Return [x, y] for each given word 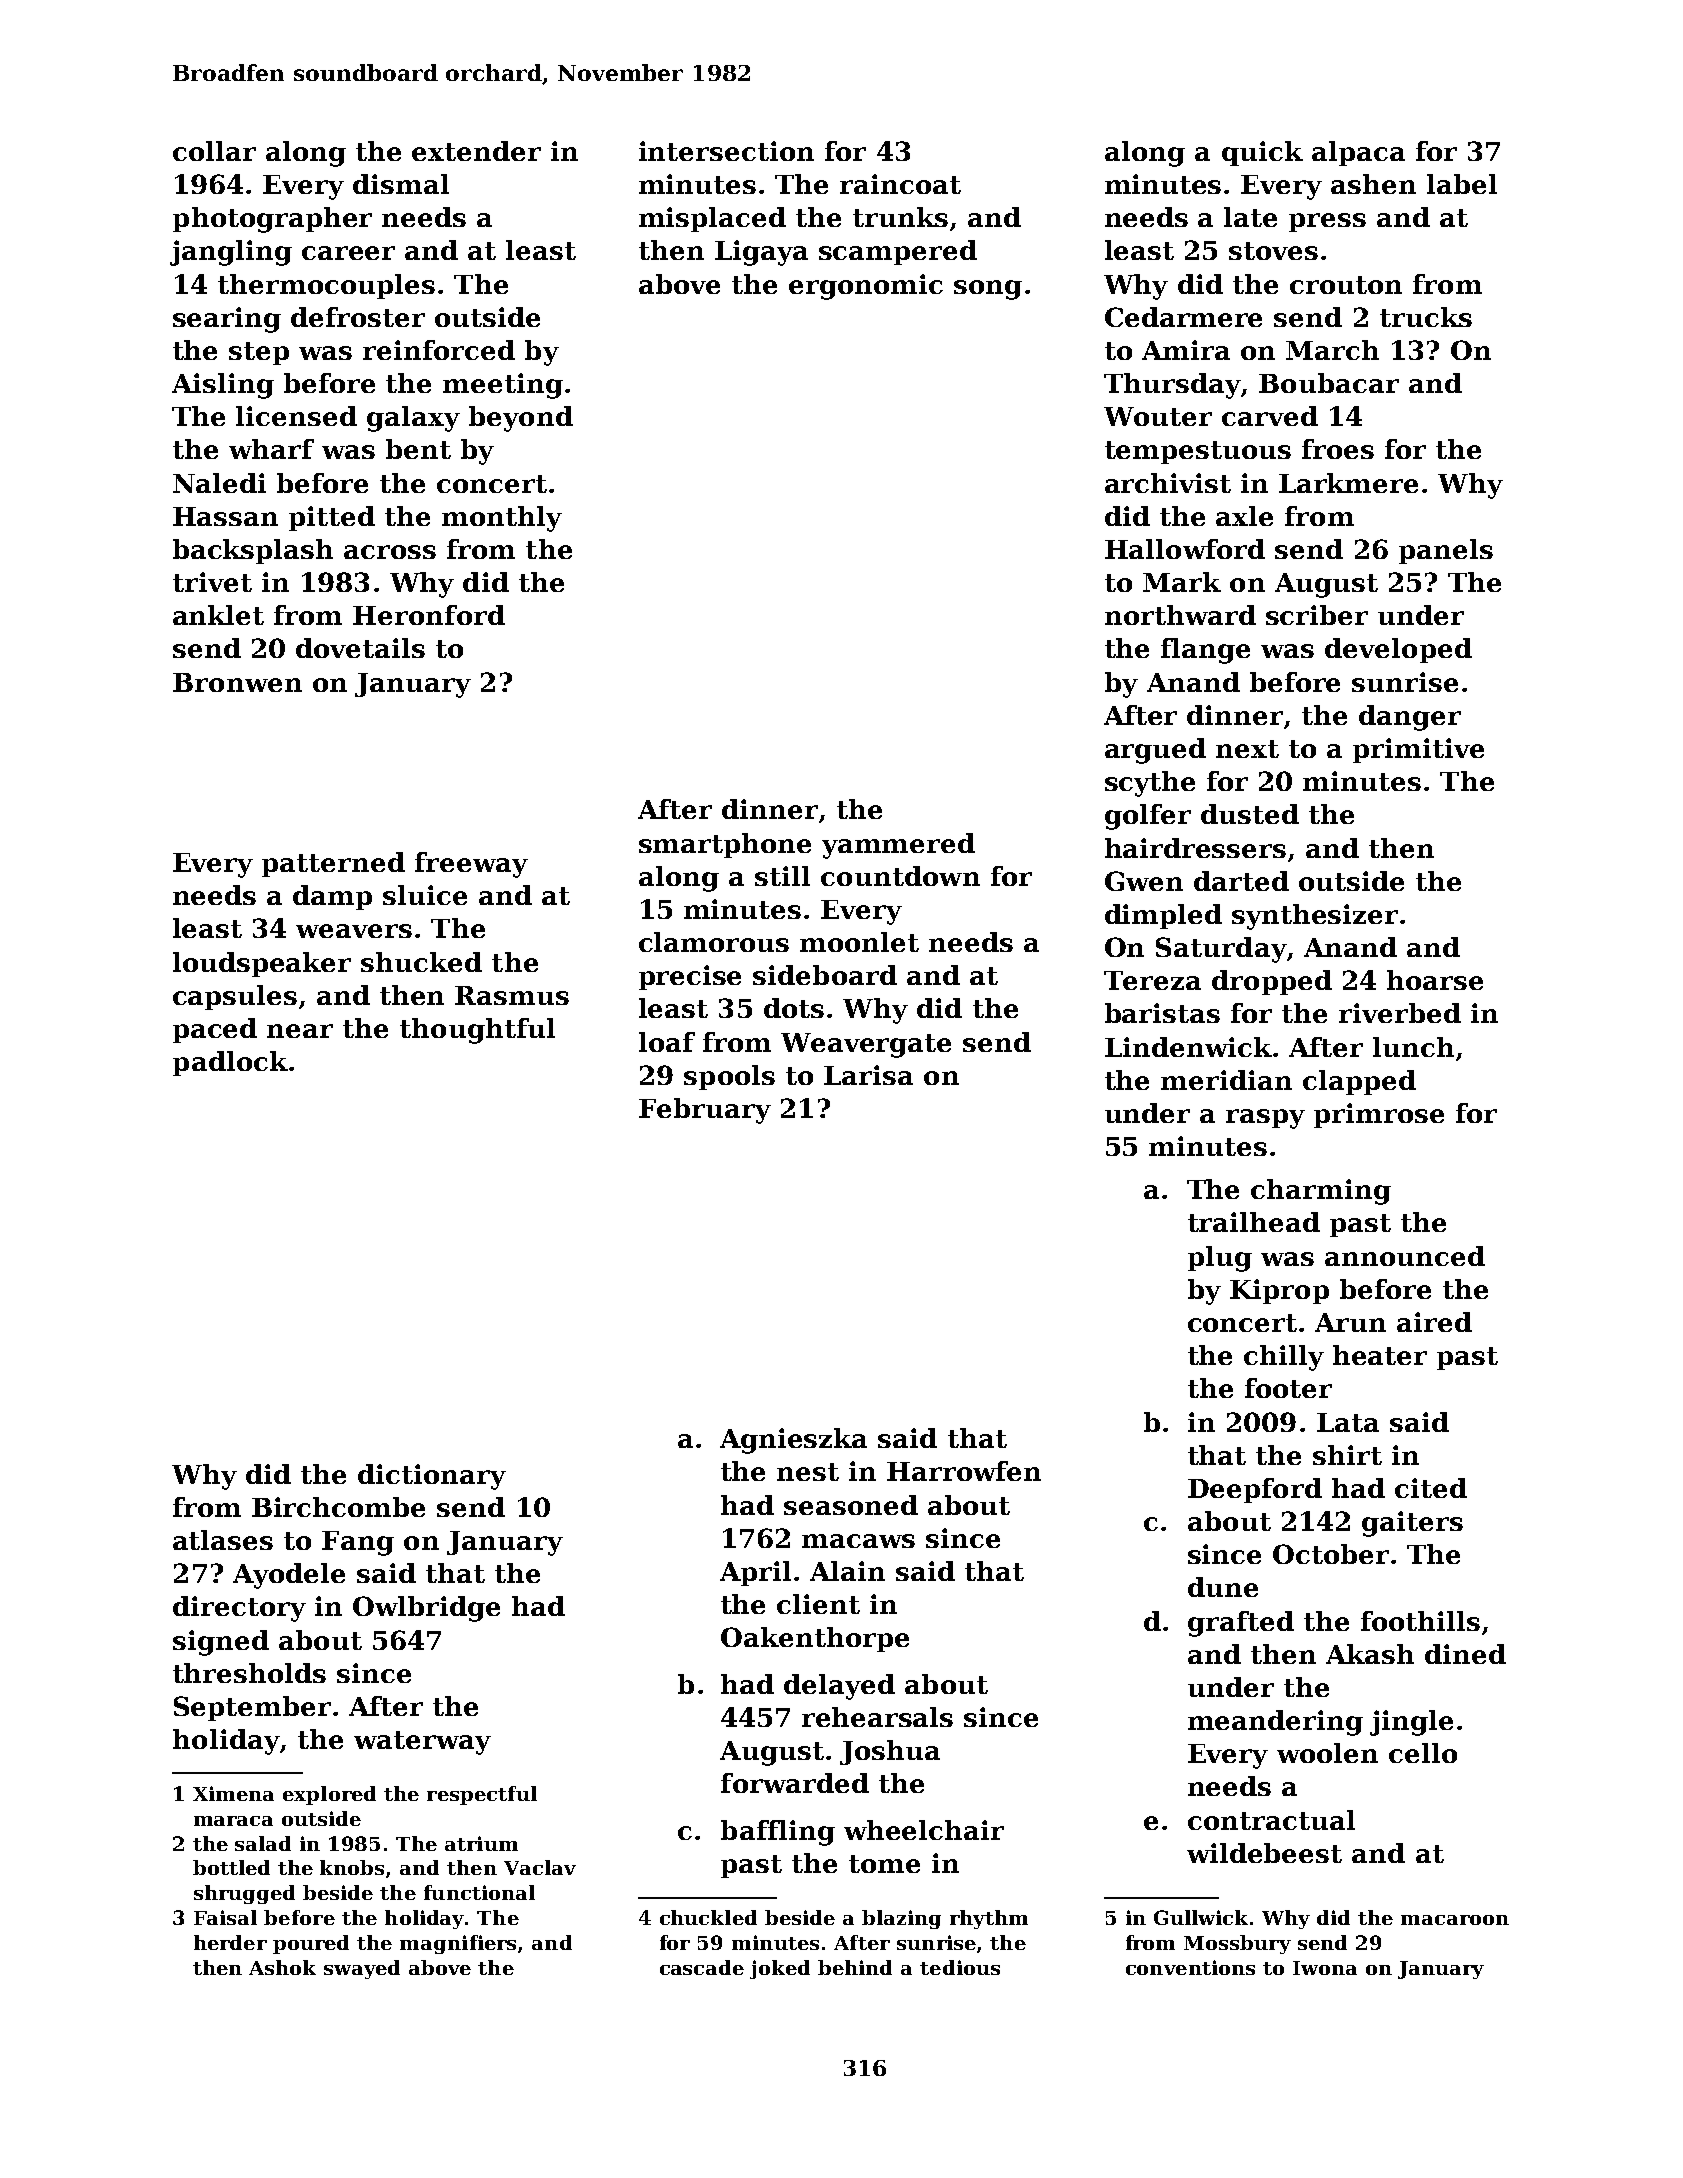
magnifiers [458, 1944]
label [1462, 184]
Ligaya [761, 253]
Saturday [1221, 950]
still [782, 876]
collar [214, 151]
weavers [354, 931]
